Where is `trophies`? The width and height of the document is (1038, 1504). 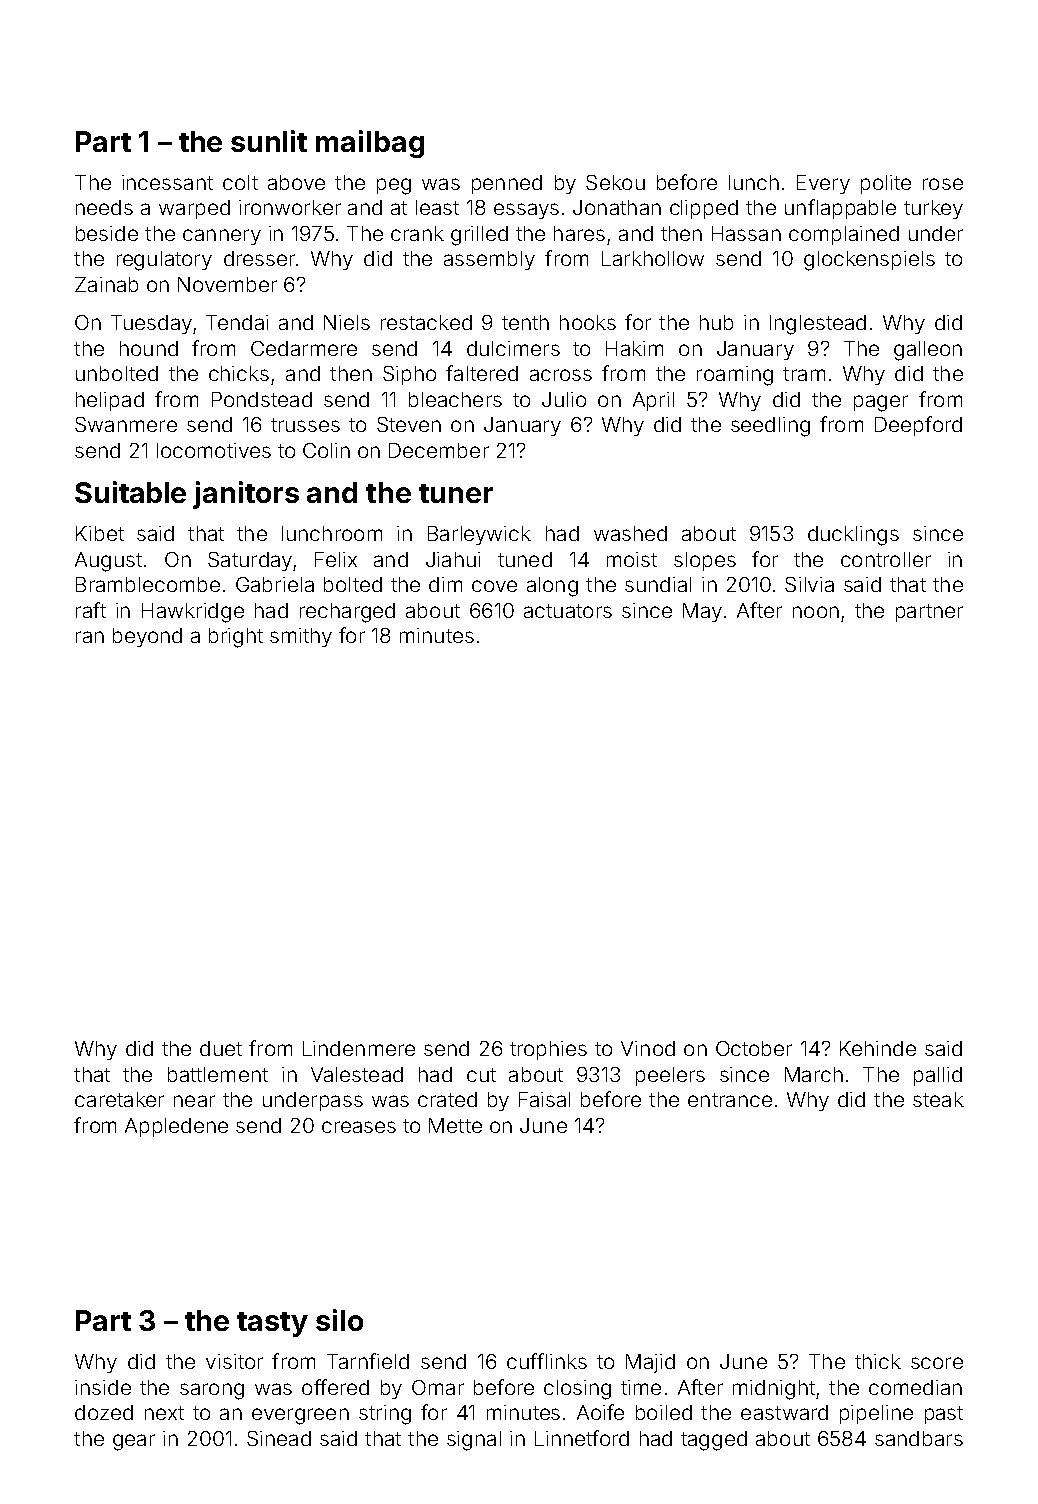 trophies is located at coordinates (548, 1050).
